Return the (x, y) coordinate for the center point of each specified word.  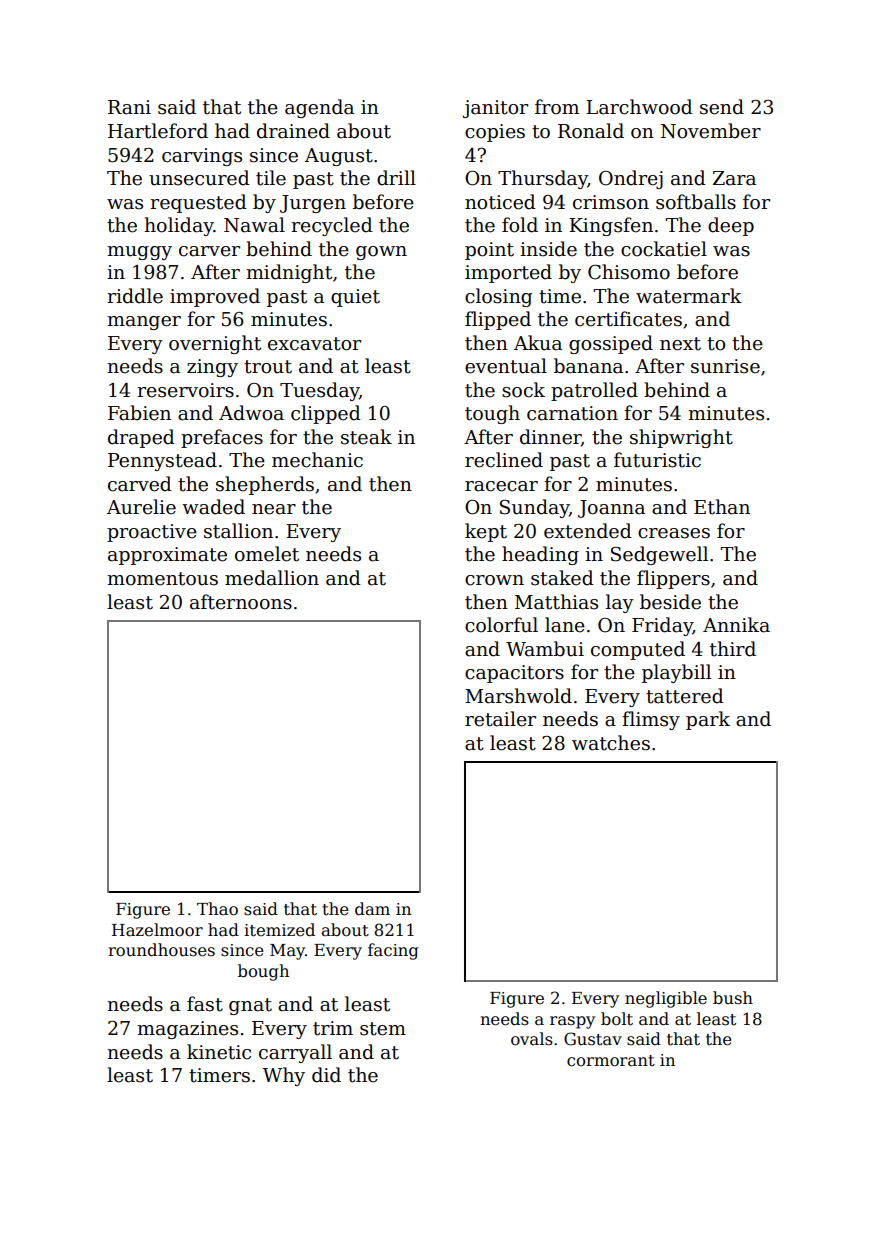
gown (381, 253)
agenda (319, 108)
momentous (162, 579)
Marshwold (518, 696)
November (711, 131)
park (708, 720)
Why (283, 1076)
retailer (500, 719)
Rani (129, 107)
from (557, 107)
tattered (685, 696)
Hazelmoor (157, 930)
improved (215, 297)
